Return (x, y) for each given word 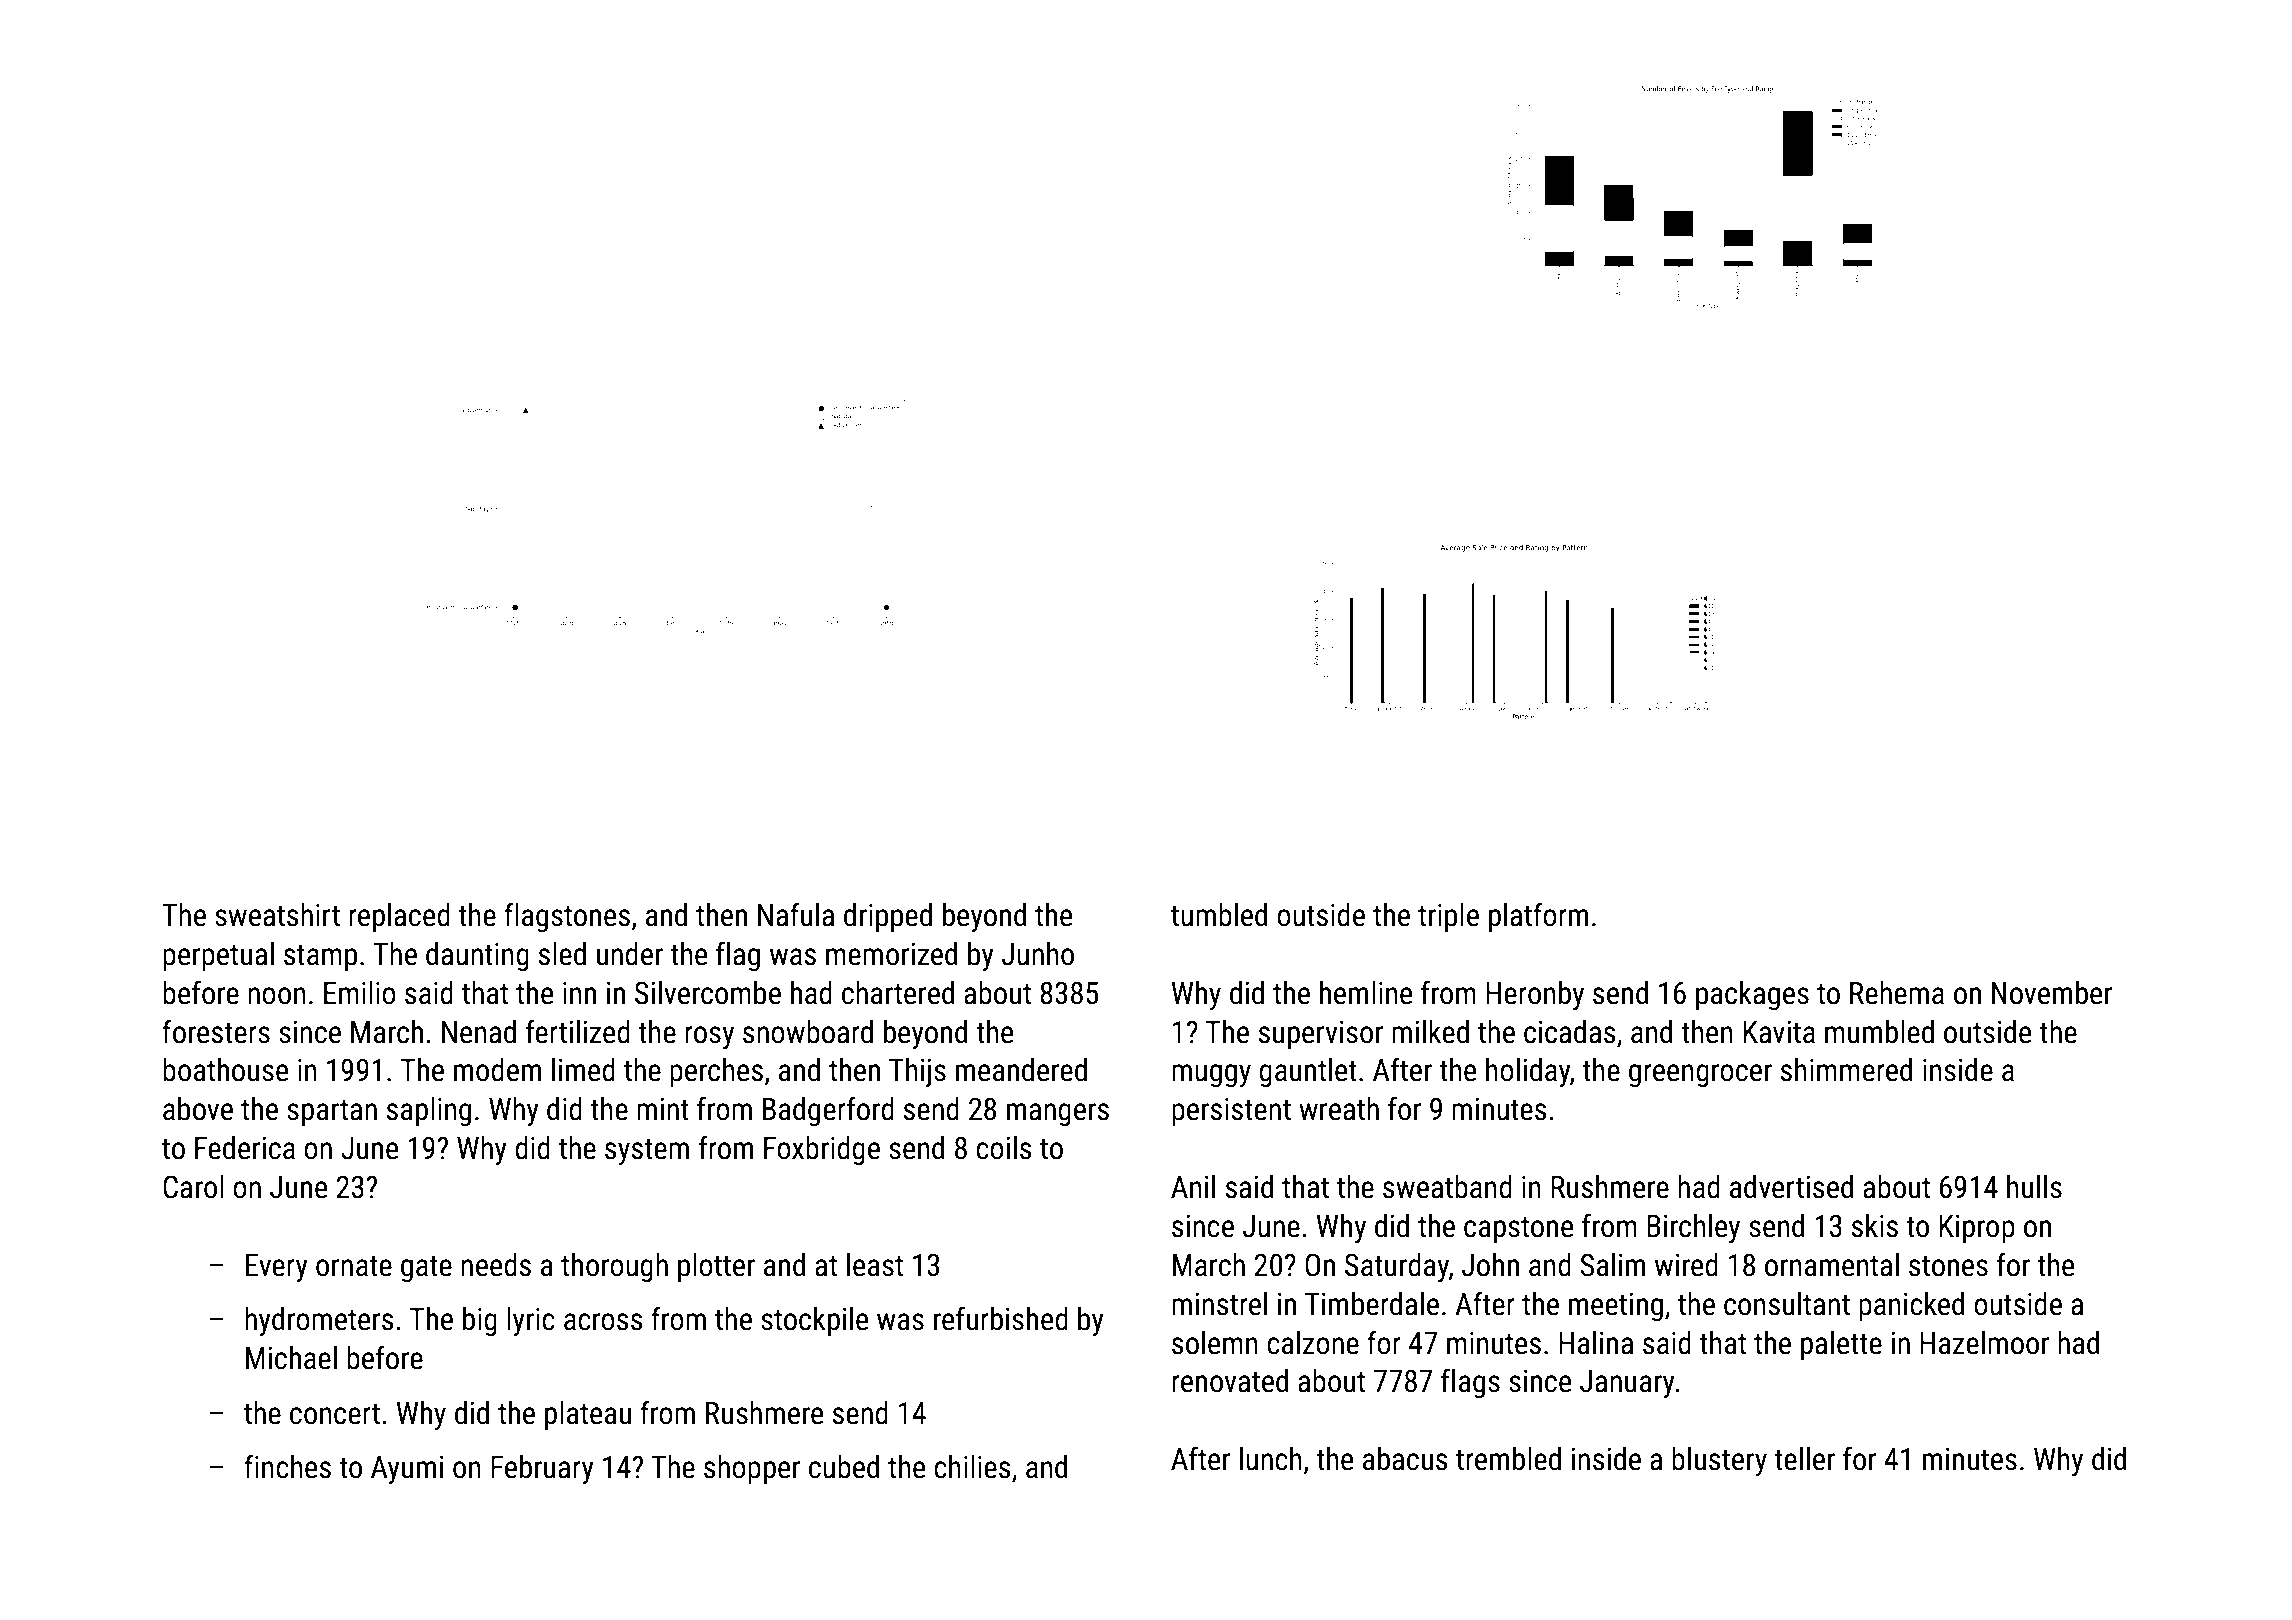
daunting (477, 956)
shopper (752, 1469)
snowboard (808, 1032)
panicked (1911, 1306)
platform (1538, 917)
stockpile (814, 1321)
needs (496, 1265)
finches (287, 1466)
